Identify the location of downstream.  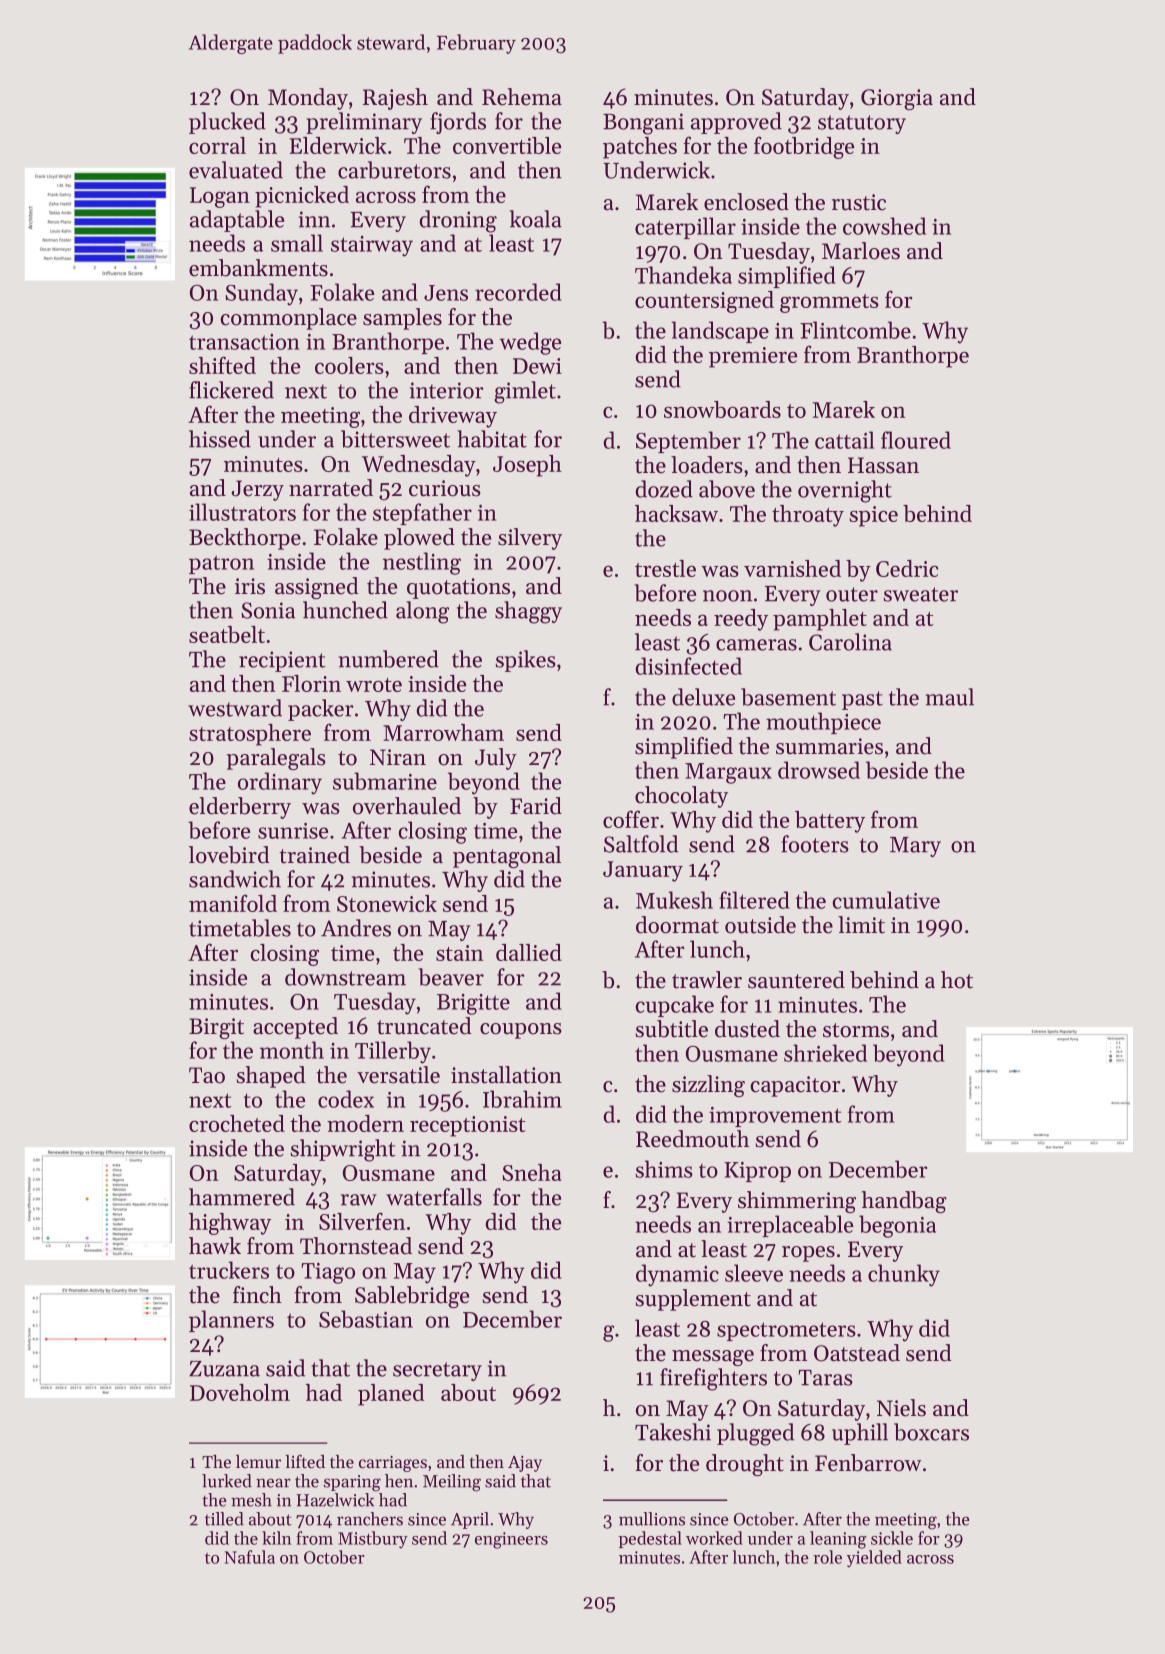
(345, 977).
